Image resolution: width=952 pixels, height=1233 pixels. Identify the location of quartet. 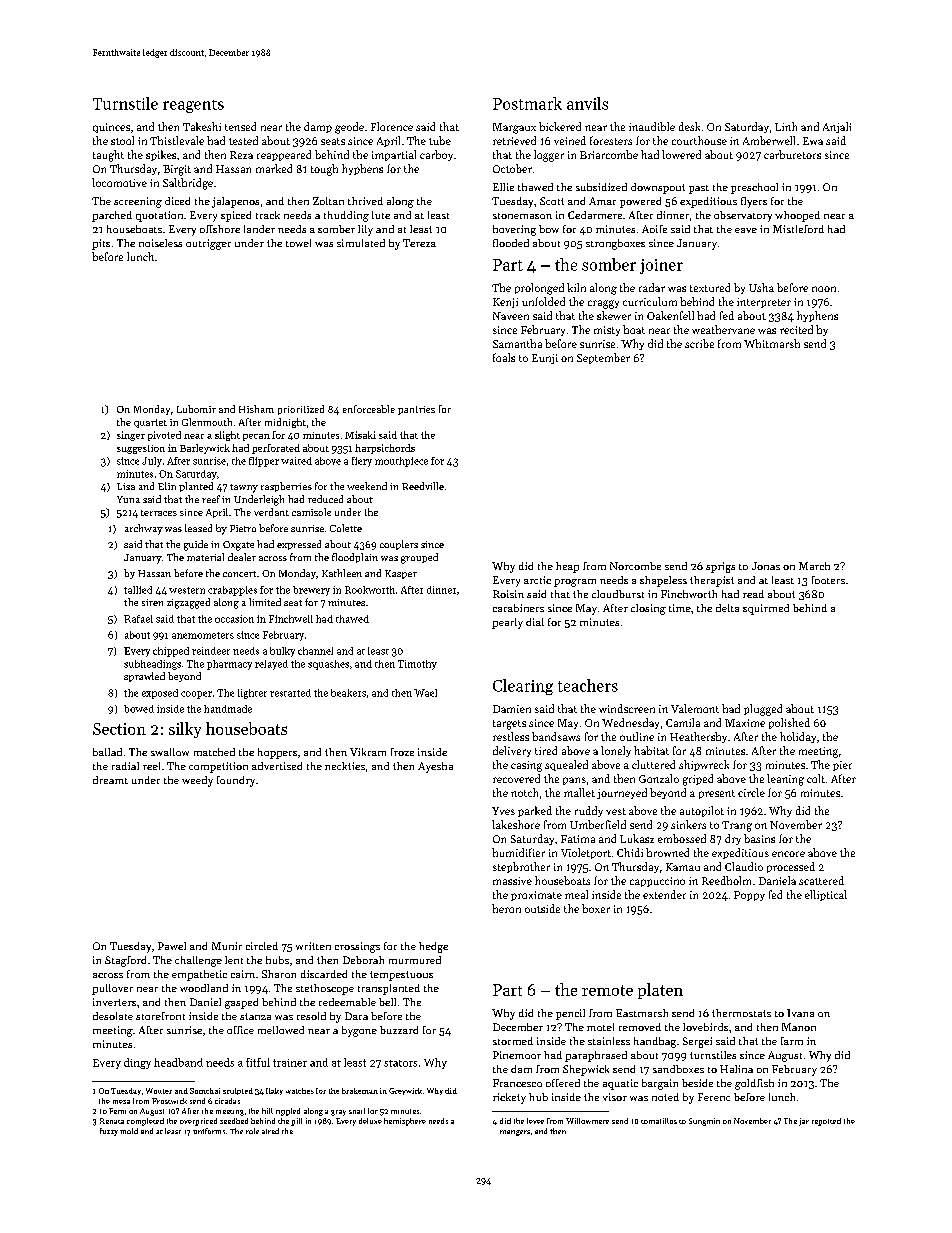
(150, 423).
